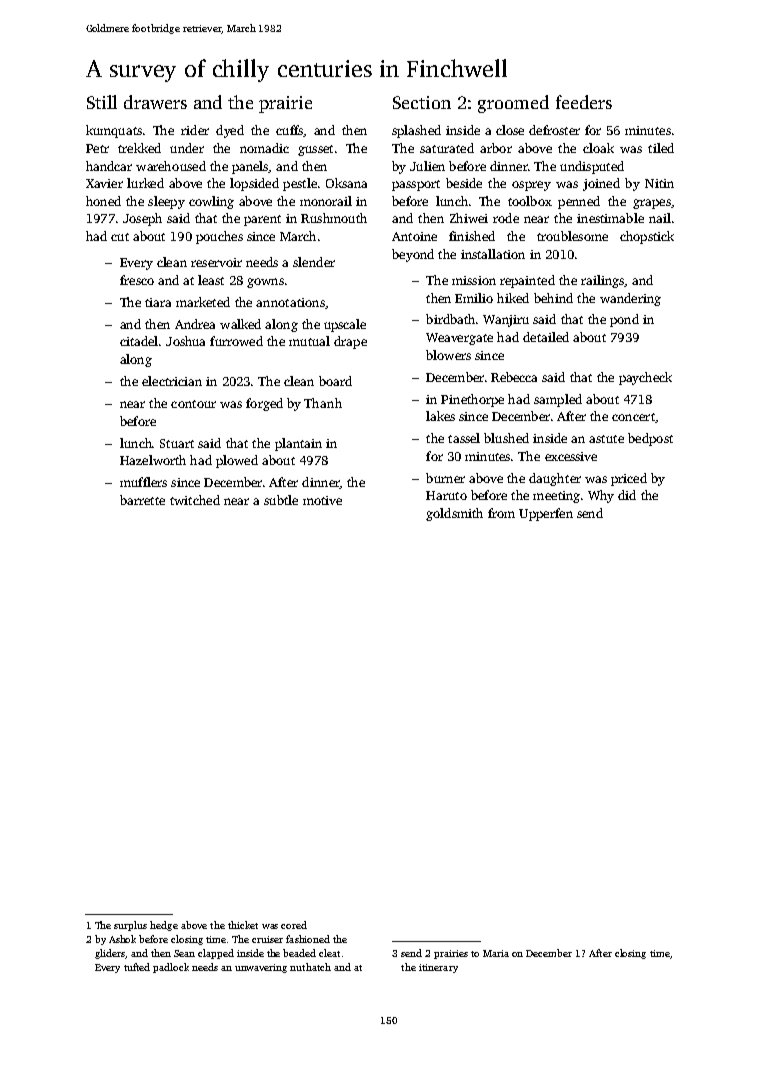 The height and width of the page is (1078, 760). Describe the element at coordinates (104, 183) in the page. I see `Xavier` at that location.
